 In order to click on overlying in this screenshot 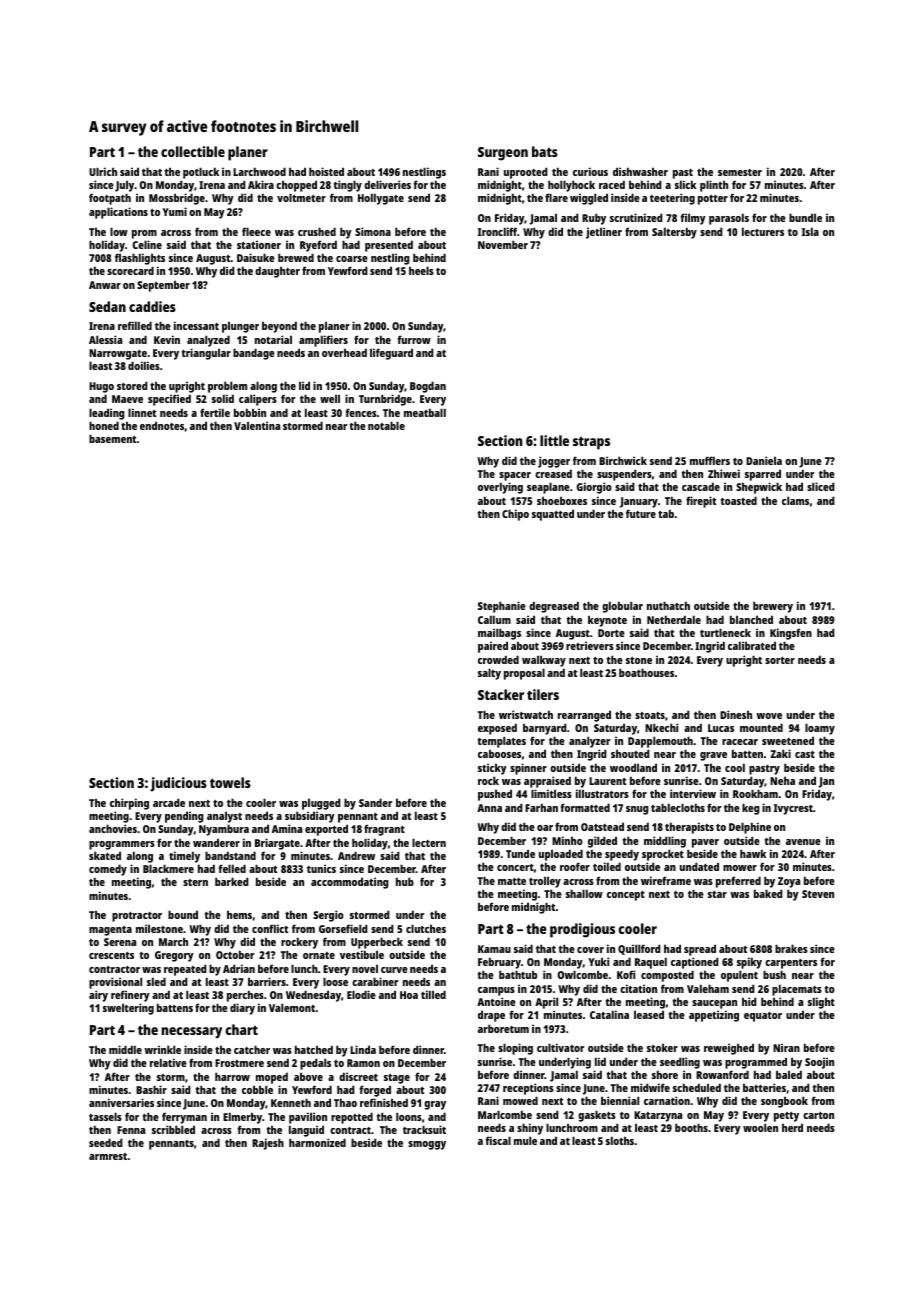, I will do `click(500, 488)`.
